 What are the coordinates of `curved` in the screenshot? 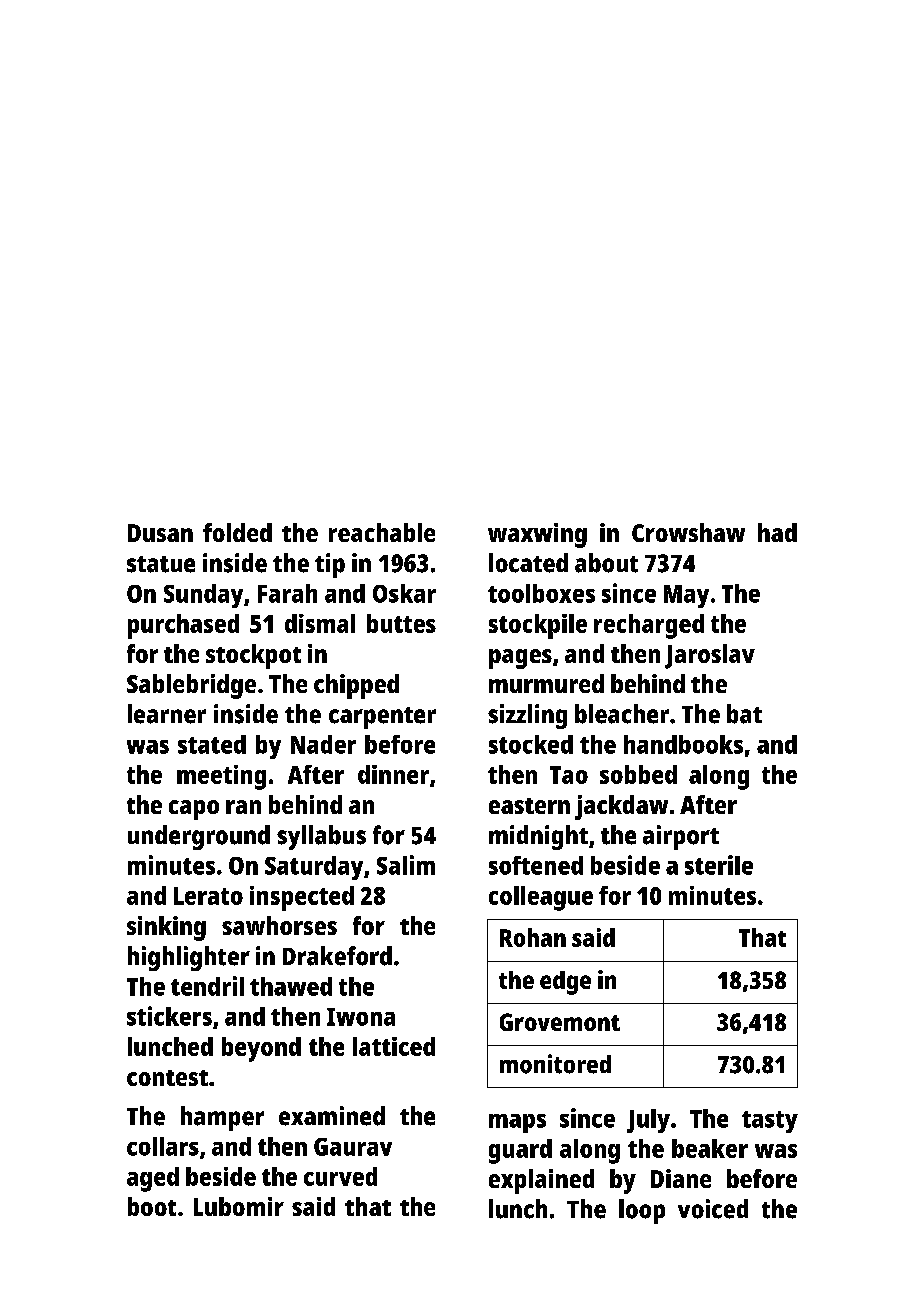 It's located at (340, 1176).
